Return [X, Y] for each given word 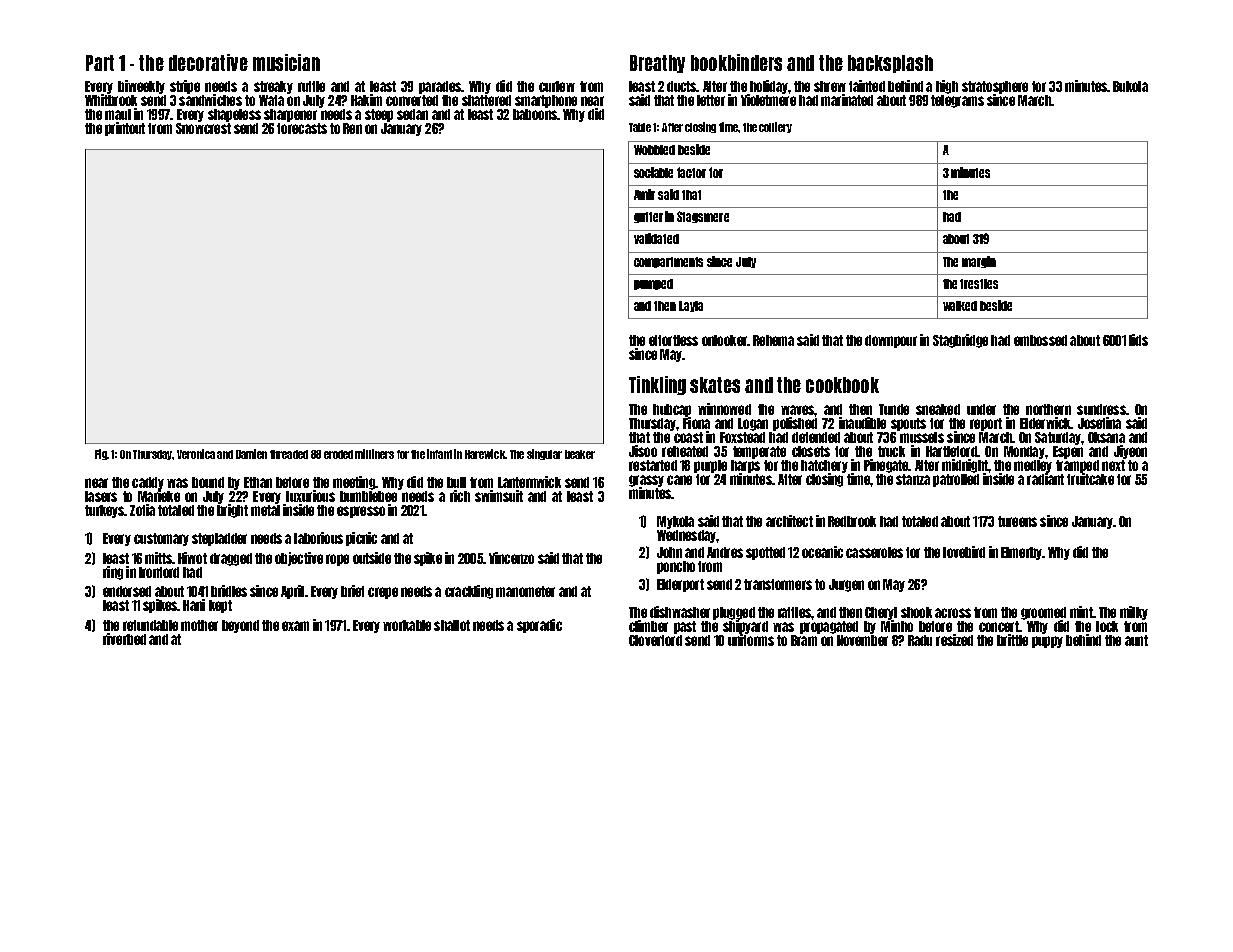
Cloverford [655, 640]
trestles [979, 284]
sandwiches [210, 100]
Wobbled [654, 150]
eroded [338, 454]
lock [1107, 626]
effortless [673, 340]
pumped [653, 284]
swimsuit [499, 496]
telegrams [957, 101]
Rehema [773, 340]
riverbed [124, 639]
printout [125, 129]
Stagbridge [960, 341]
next [1113, 465]
